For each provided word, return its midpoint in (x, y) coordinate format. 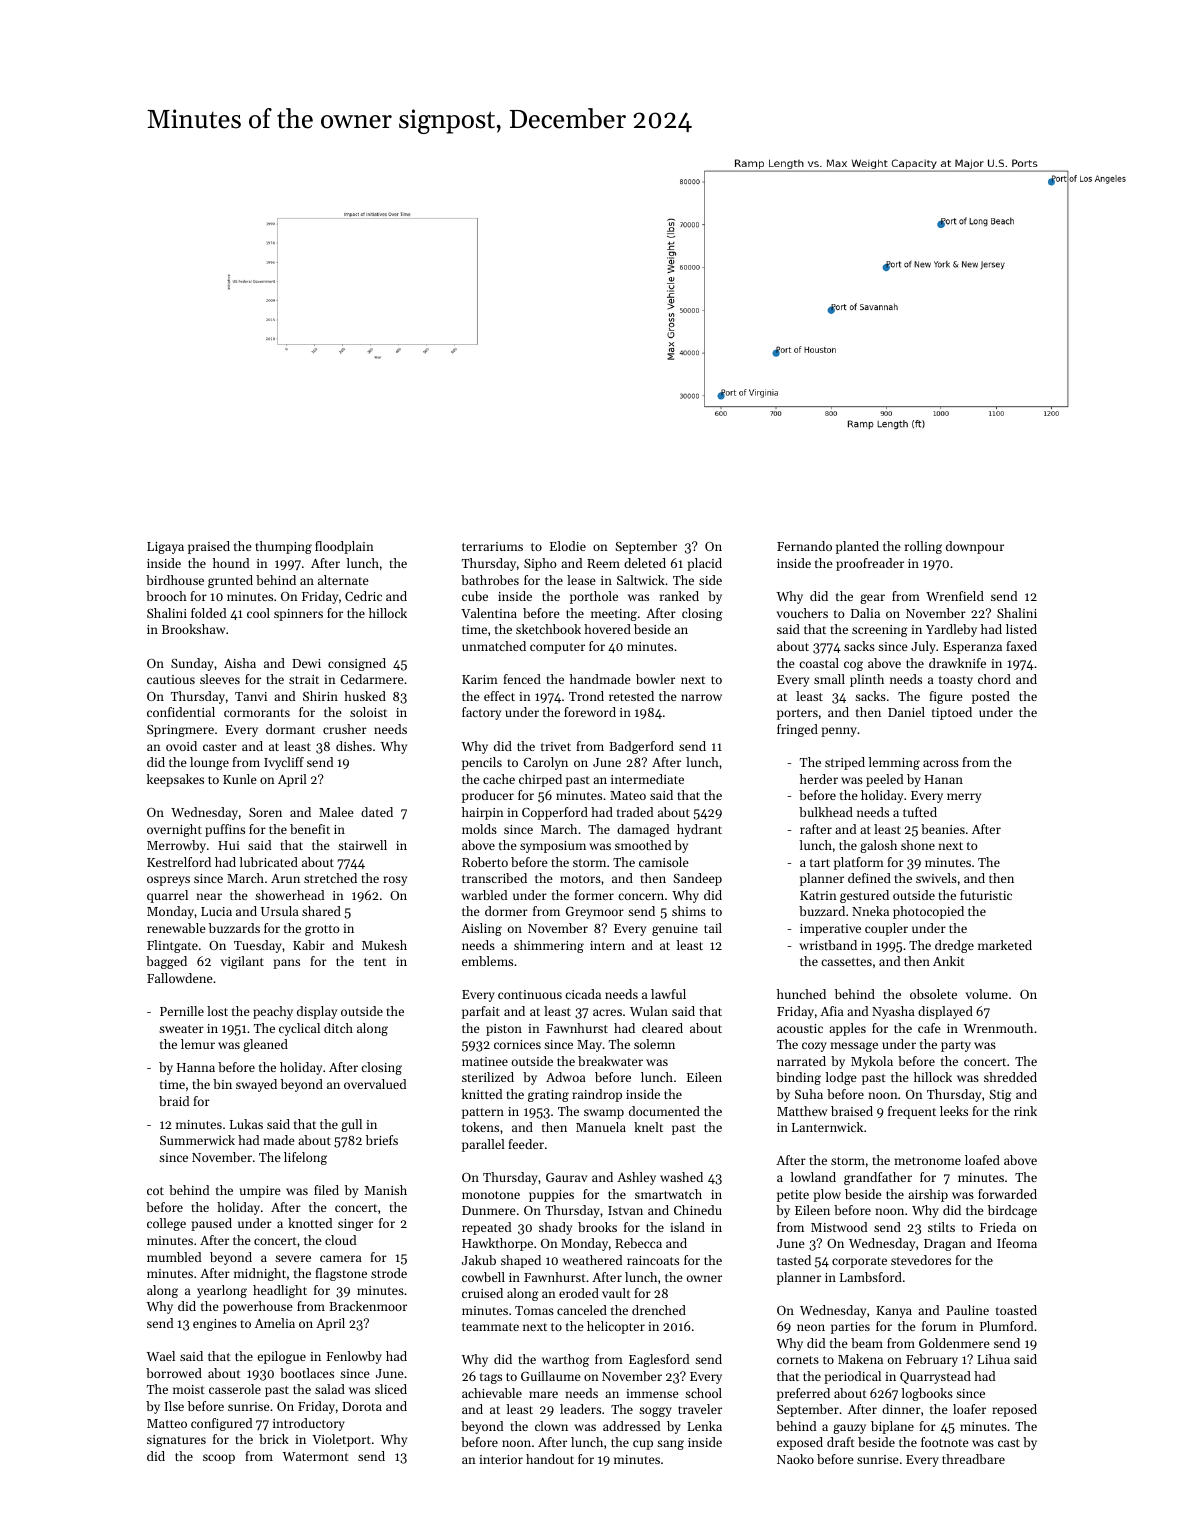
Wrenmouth (998, 1028)
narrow (701, 697)
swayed (256, 1085)
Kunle (240, 779)
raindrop (597, 1095)
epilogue (281, 1357)
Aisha (240, 663)
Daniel (906, 712)
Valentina (489, 613)
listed (1021, 629)
